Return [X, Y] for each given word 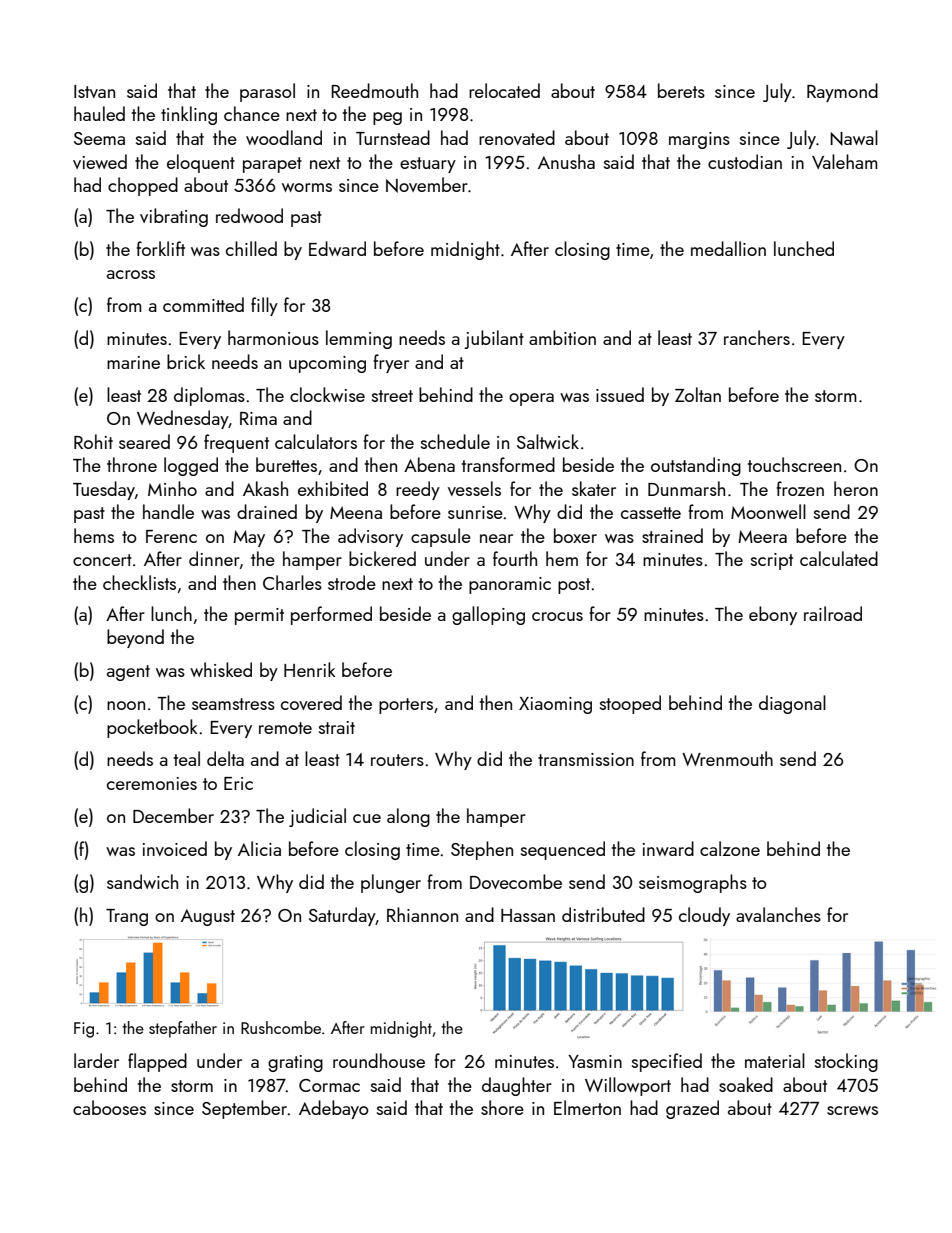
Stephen [482, 850]
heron [856, 488]
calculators [316, 441]
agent [128, 673]
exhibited [333, 488]
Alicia [259, 848]
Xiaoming [555, 705]
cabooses [109, 1107]
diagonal [792, 704]
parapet [272, 165]
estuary [428, 165]
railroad [833, 613]
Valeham [845, 161]
